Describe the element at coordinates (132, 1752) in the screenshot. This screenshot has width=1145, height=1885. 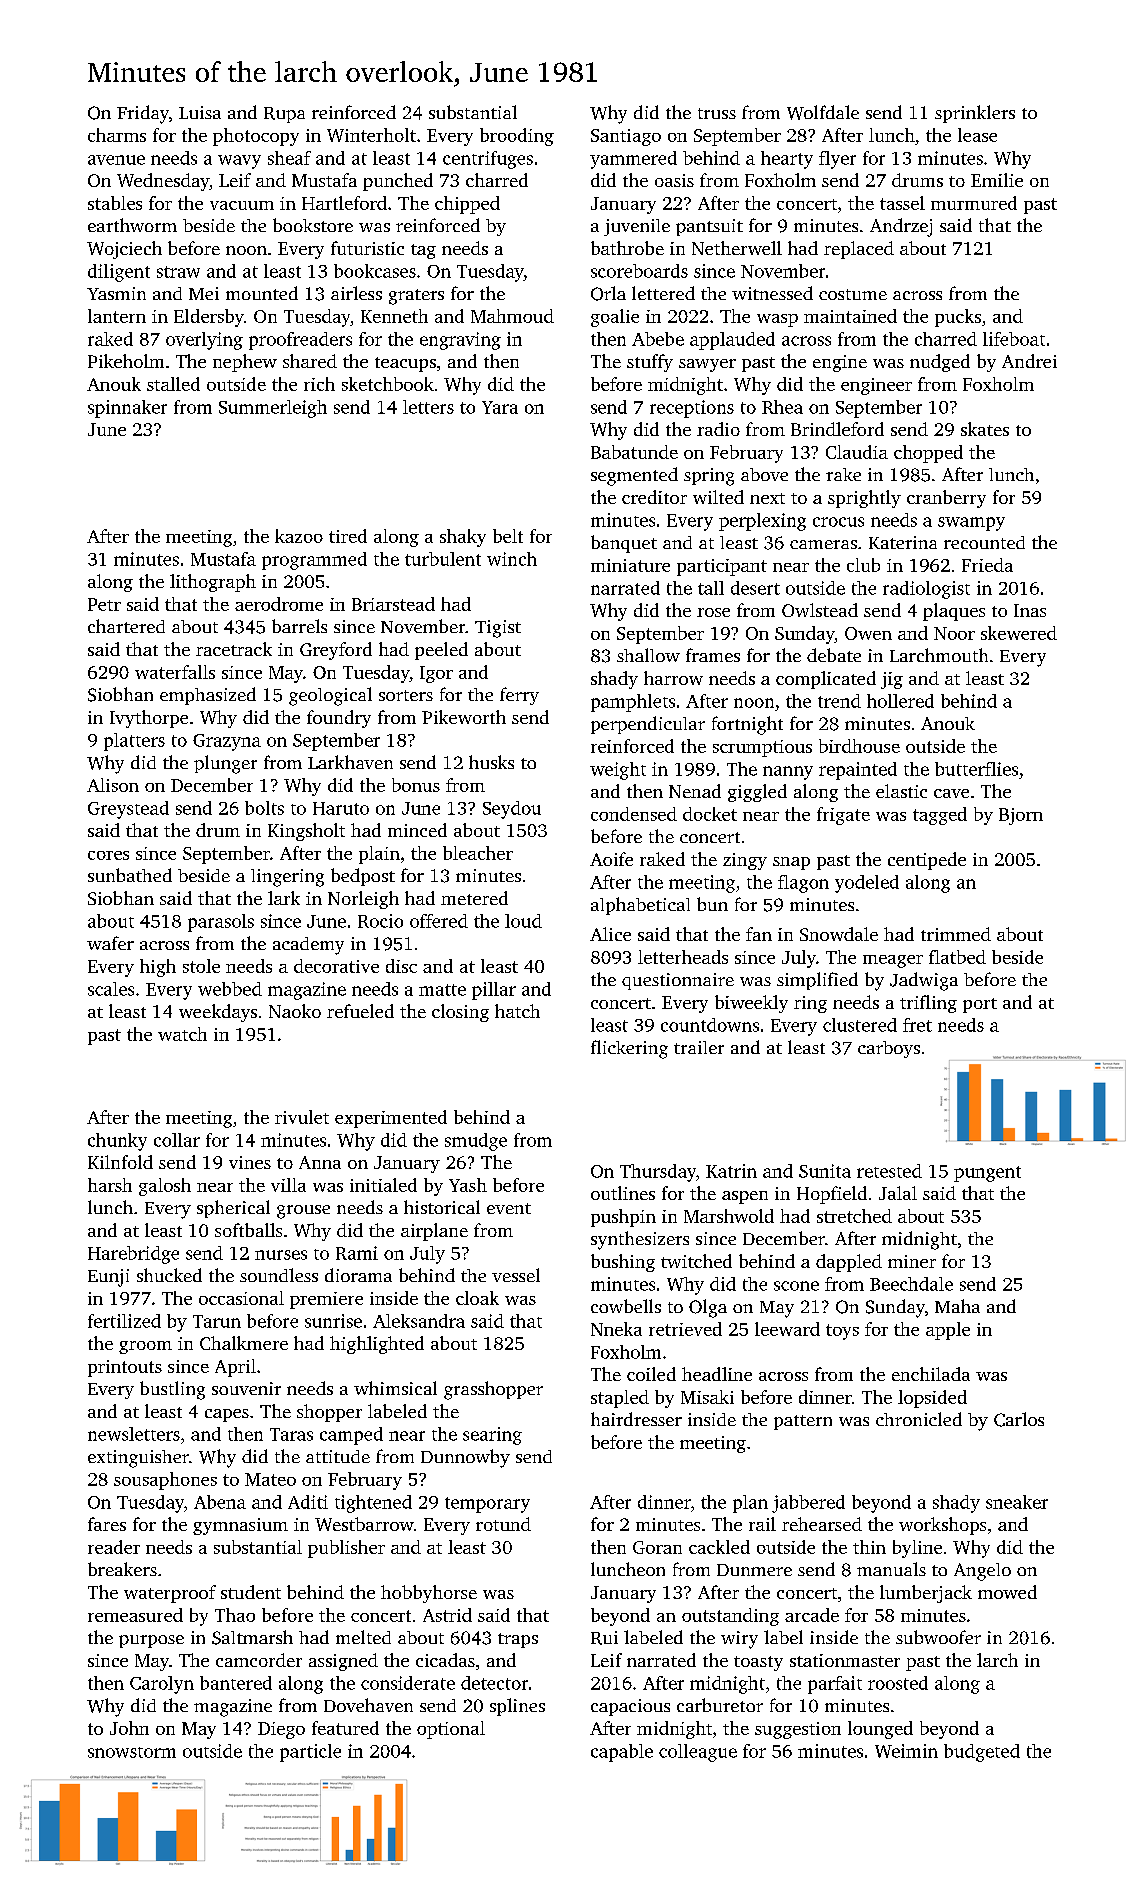
I see `snowstorm` at that location.
